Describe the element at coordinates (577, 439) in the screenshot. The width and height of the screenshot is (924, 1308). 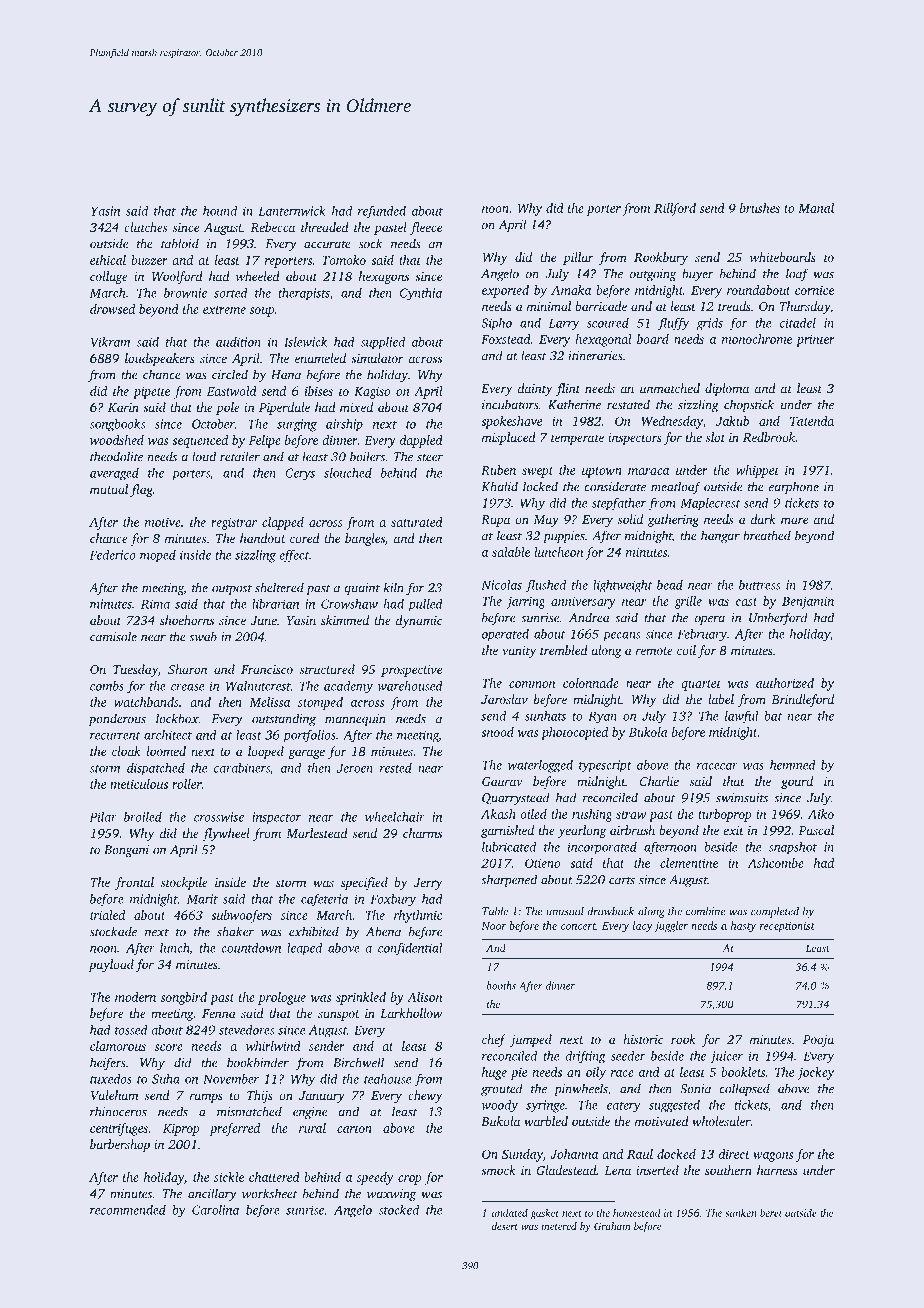
I see `temperate` at that location.
